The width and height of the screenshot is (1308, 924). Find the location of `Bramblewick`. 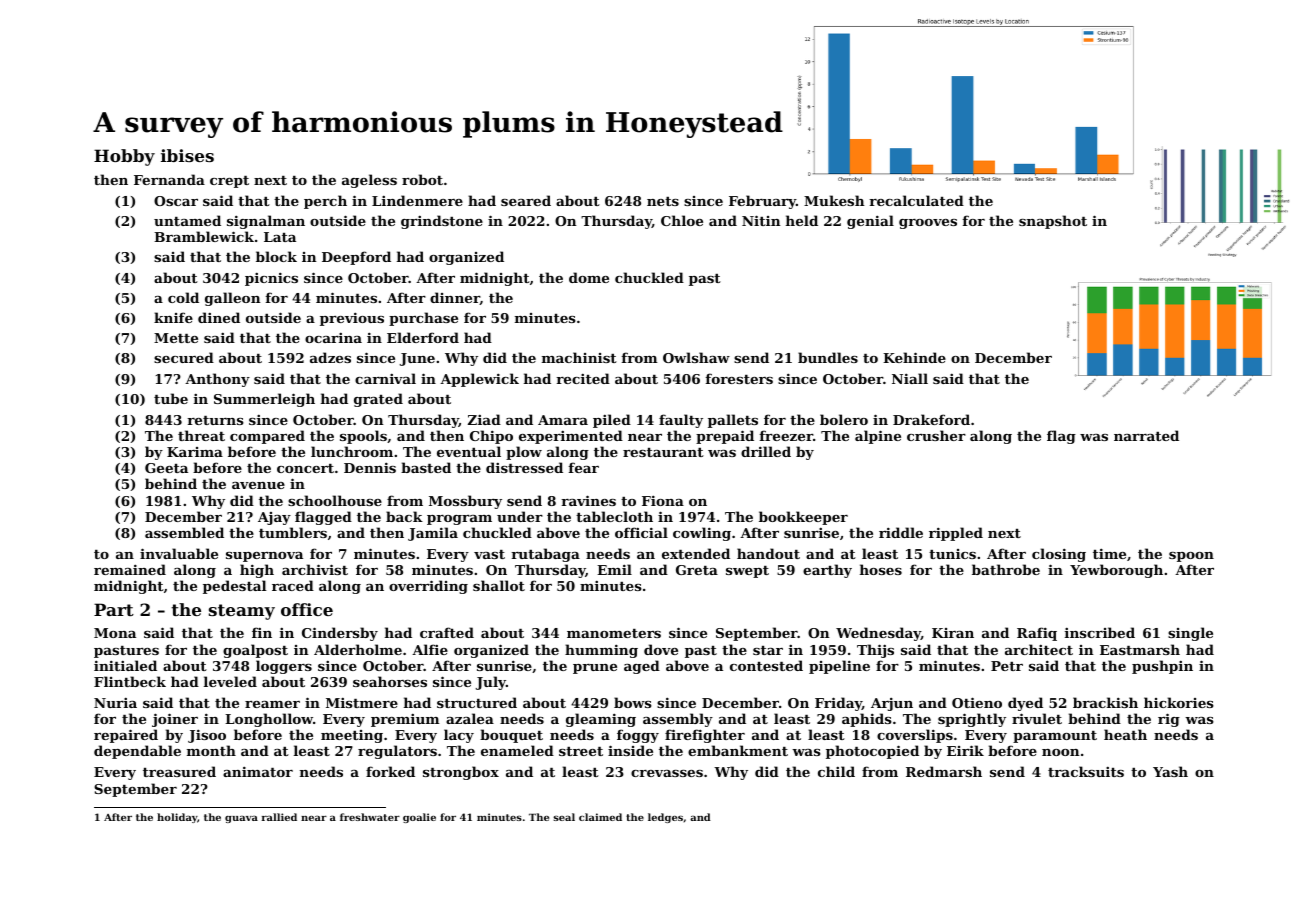

Bramblewick is located at coordinates (204, 236).
